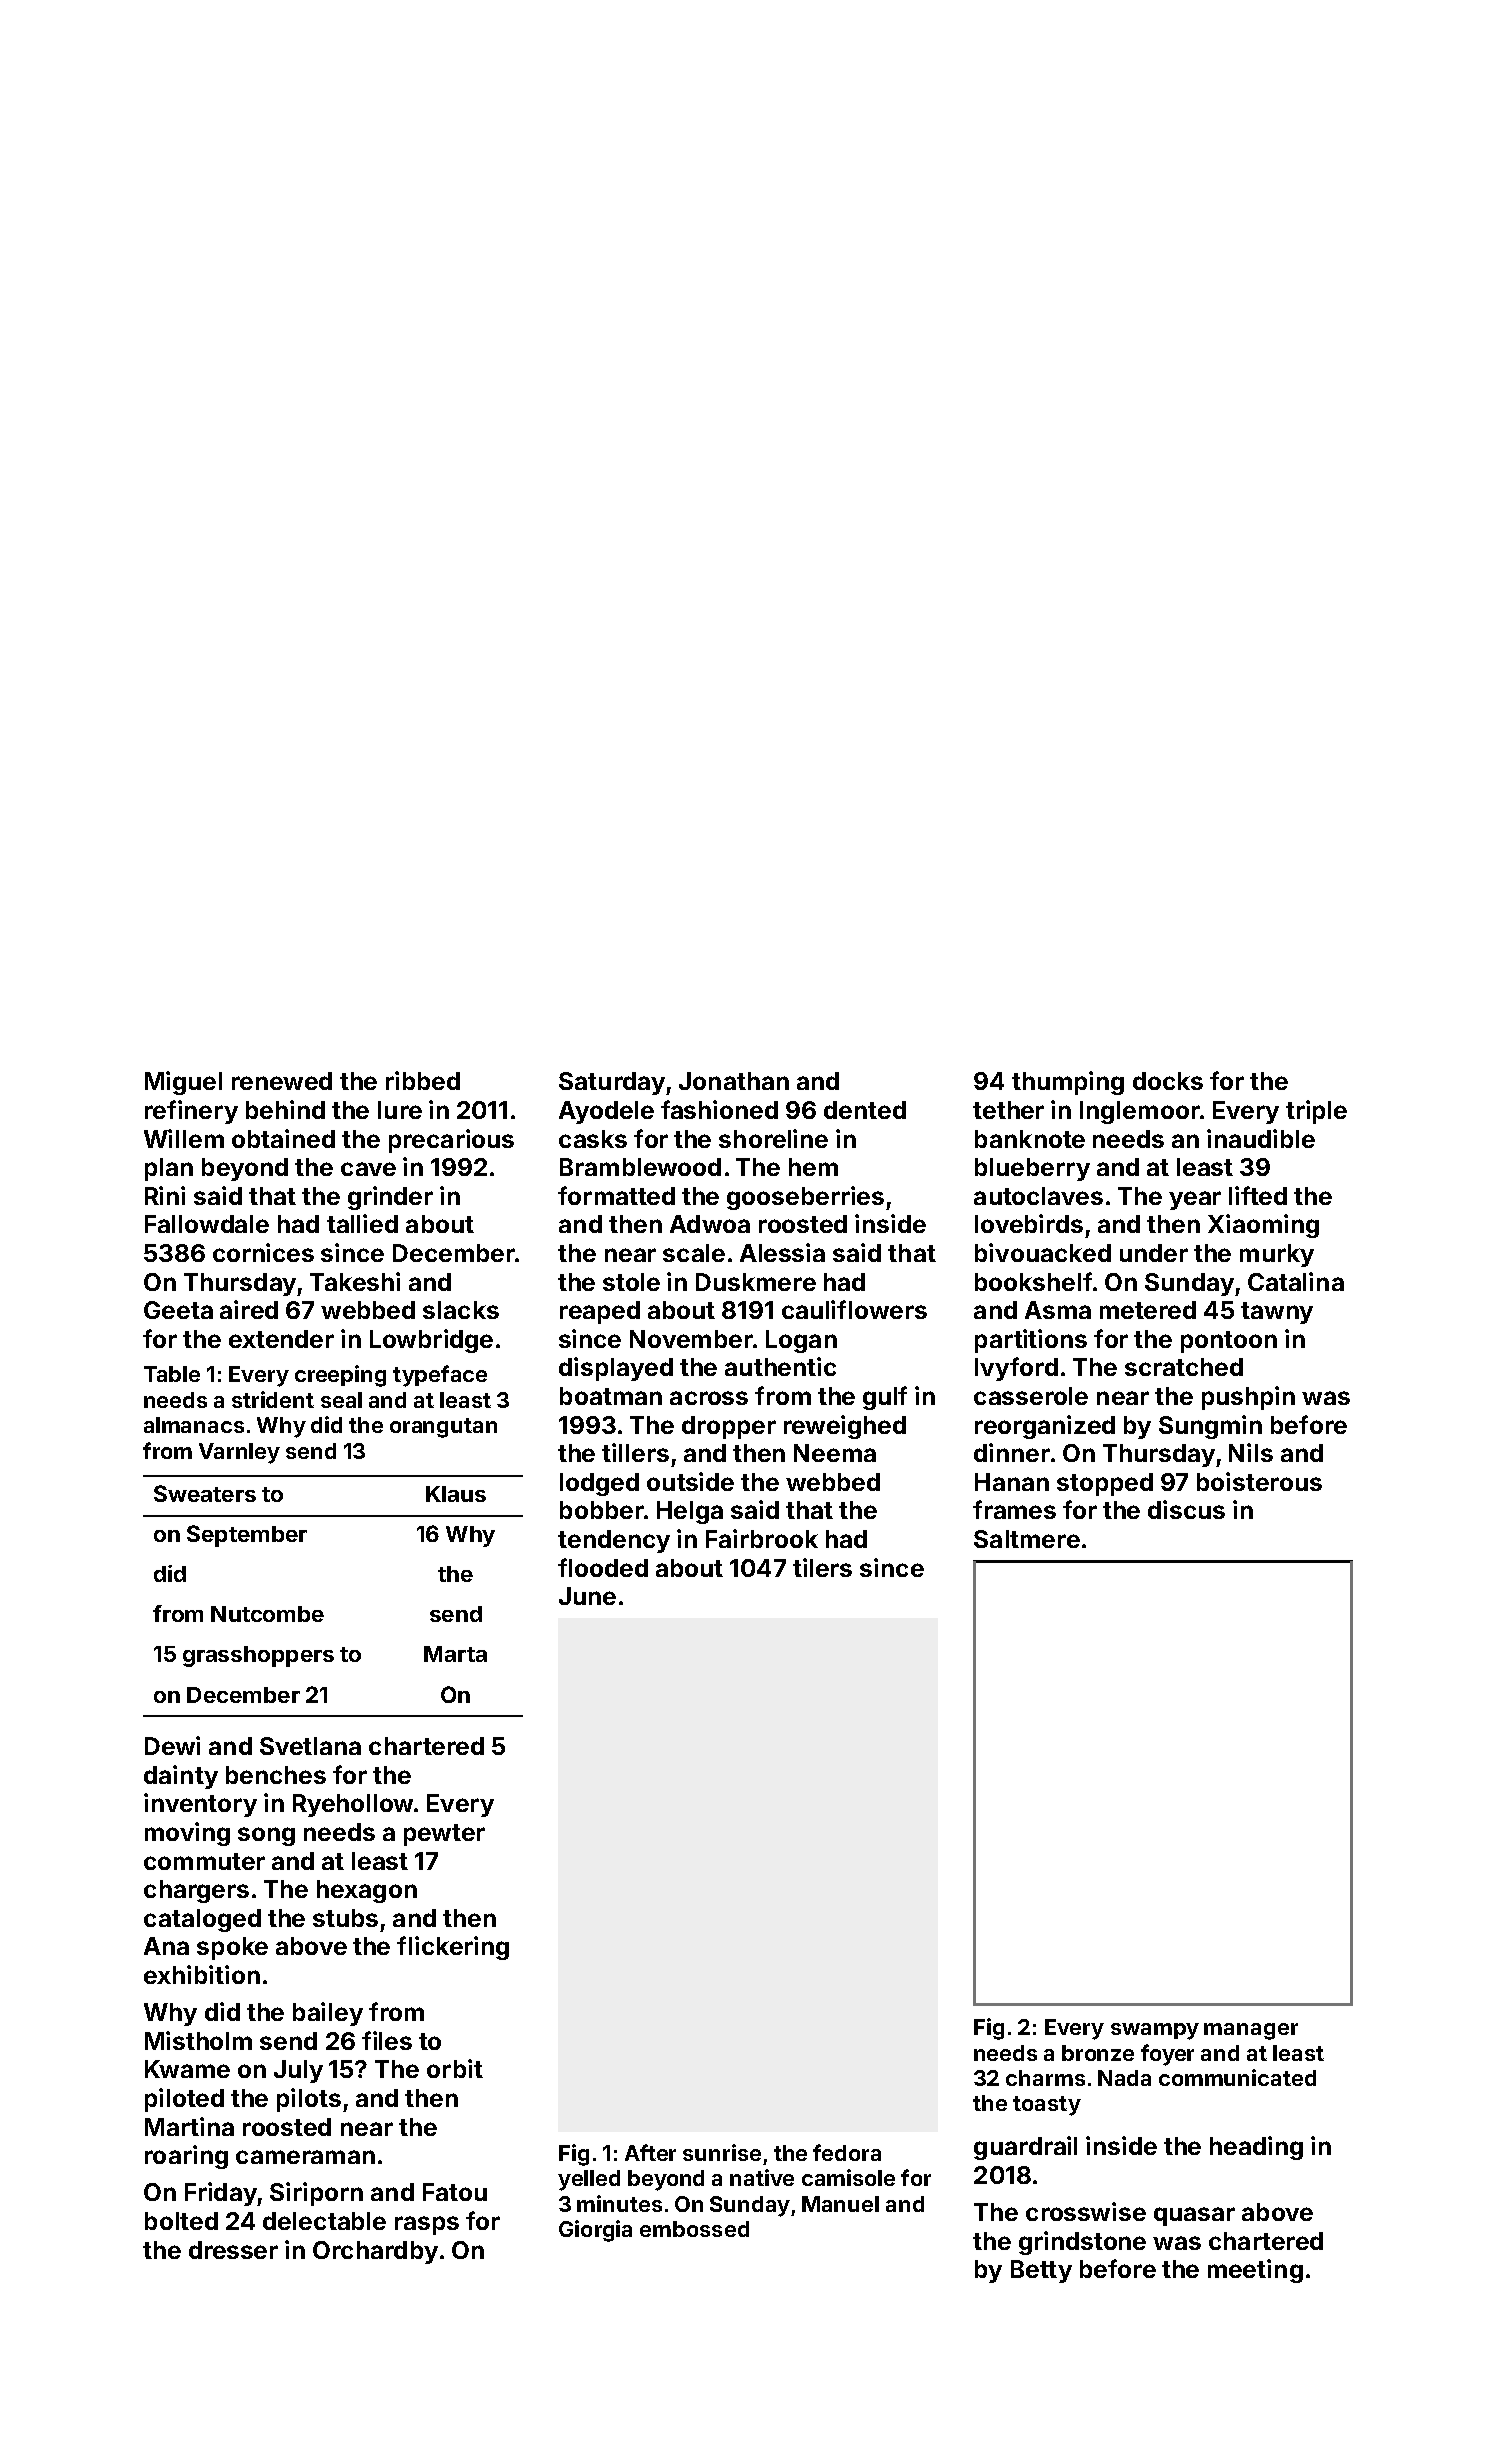 This image has width=1496, height=2464. Describe the element at coordinates (1316, 1112) in the image. I see `triple` at that location.
